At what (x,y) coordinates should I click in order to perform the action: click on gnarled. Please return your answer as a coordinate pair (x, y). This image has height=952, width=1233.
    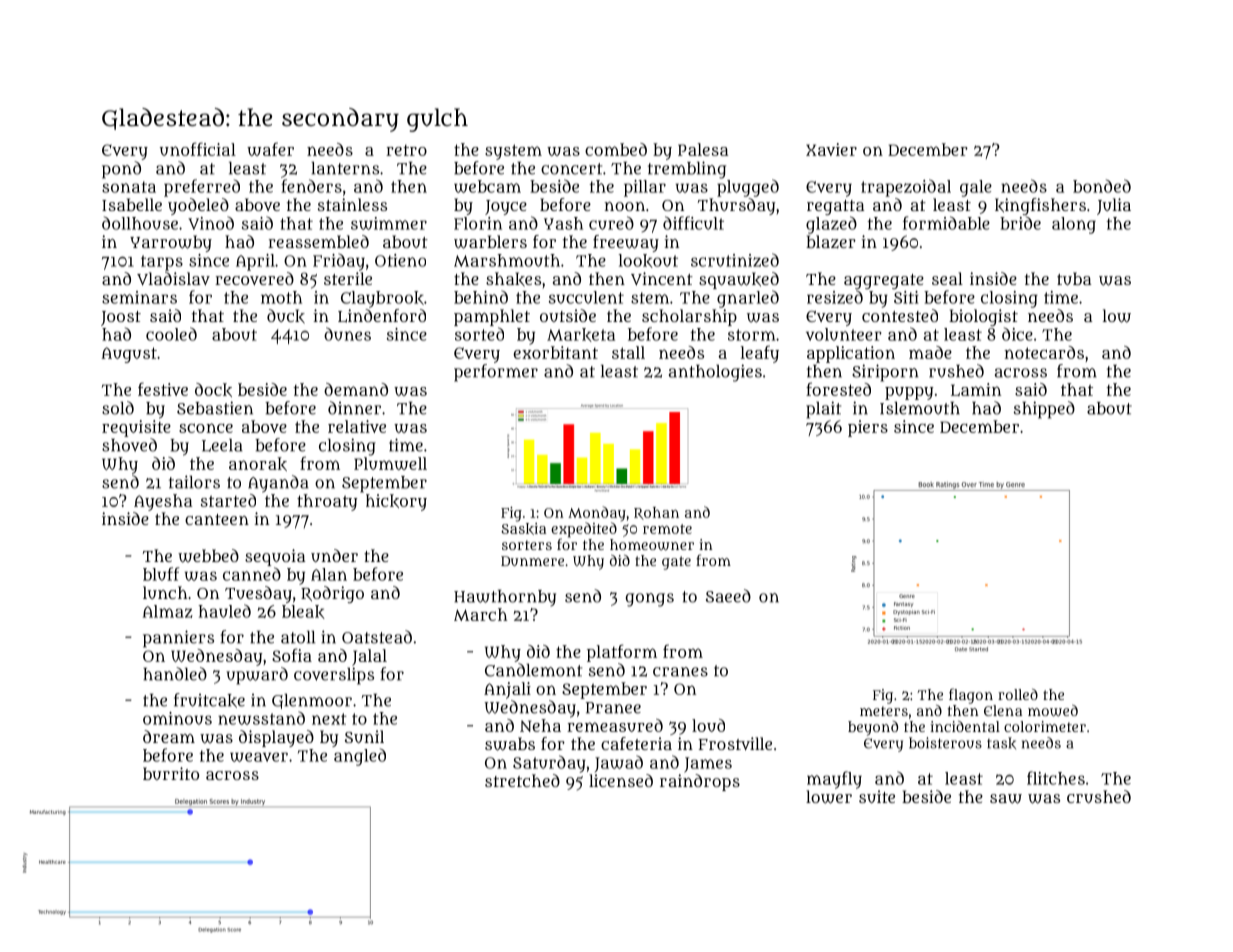
    Looking at the image, I should click on (748, 299).
